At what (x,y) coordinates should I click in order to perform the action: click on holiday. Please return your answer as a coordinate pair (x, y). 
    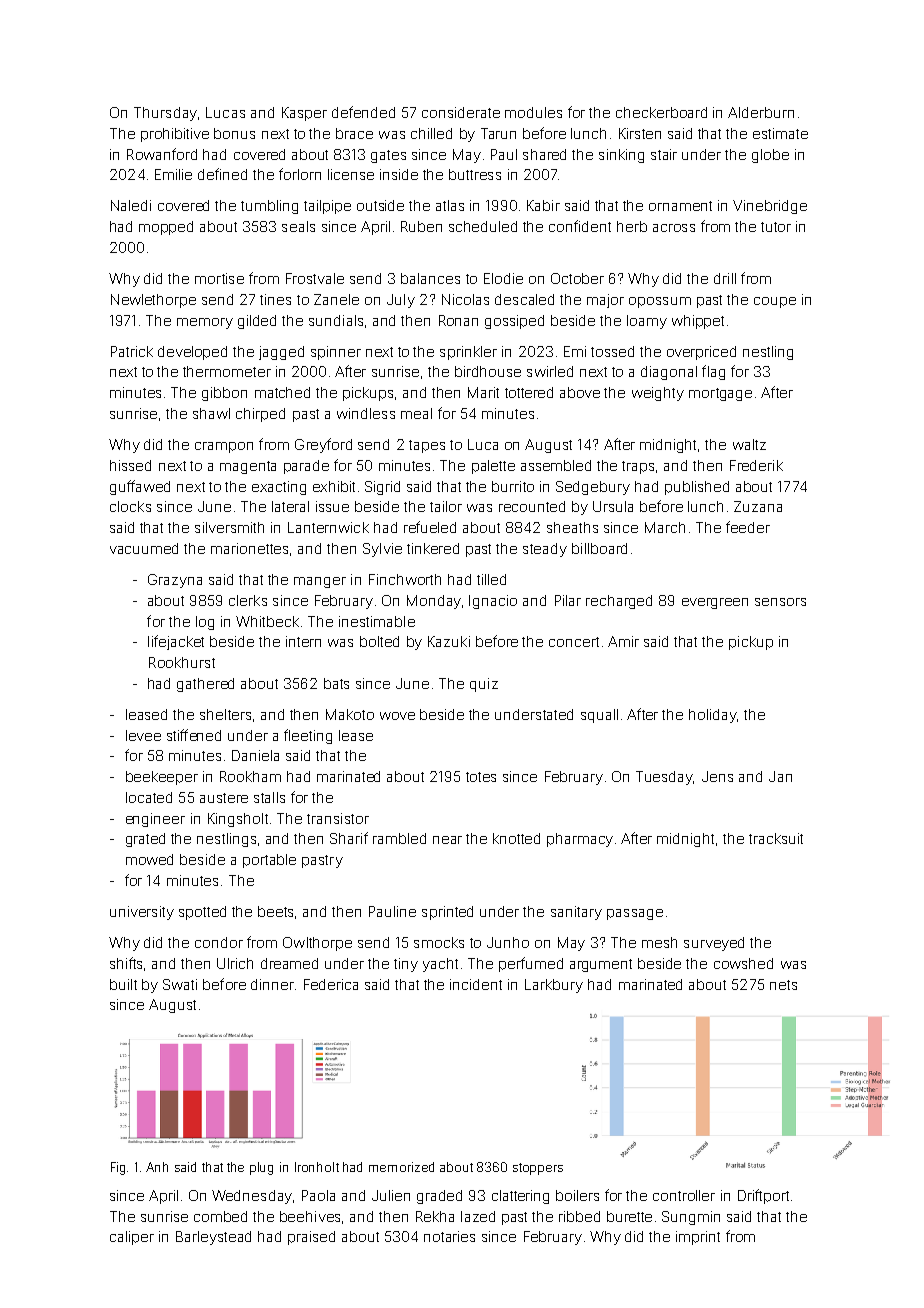
    Looking at the image, I should click on (713, 716).
